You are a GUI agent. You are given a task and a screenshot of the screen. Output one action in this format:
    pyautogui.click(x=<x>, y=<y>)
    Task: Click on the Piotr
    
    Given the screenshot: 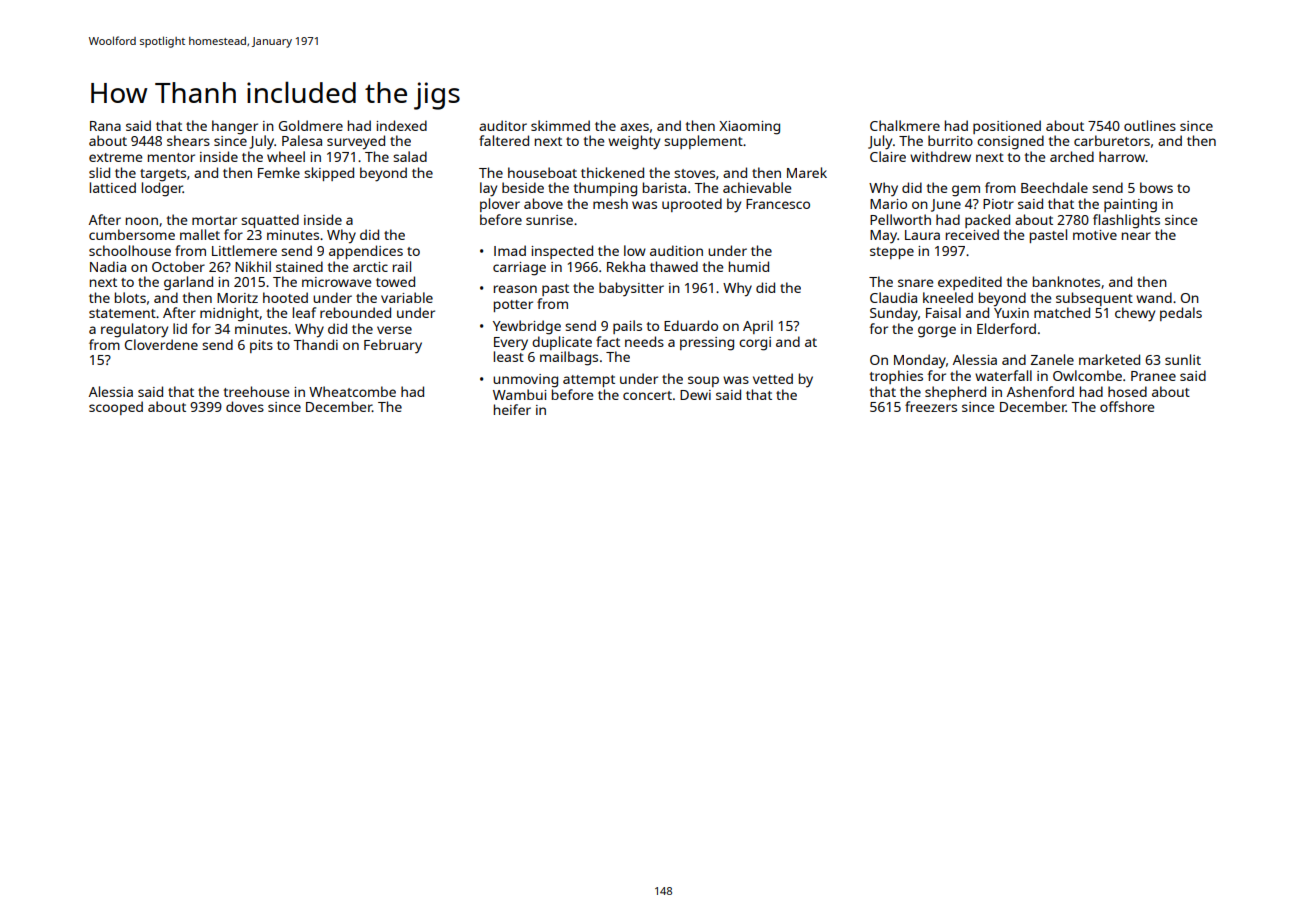 What is the action you would take?
    pyautogui.click(x=998, y=204)
